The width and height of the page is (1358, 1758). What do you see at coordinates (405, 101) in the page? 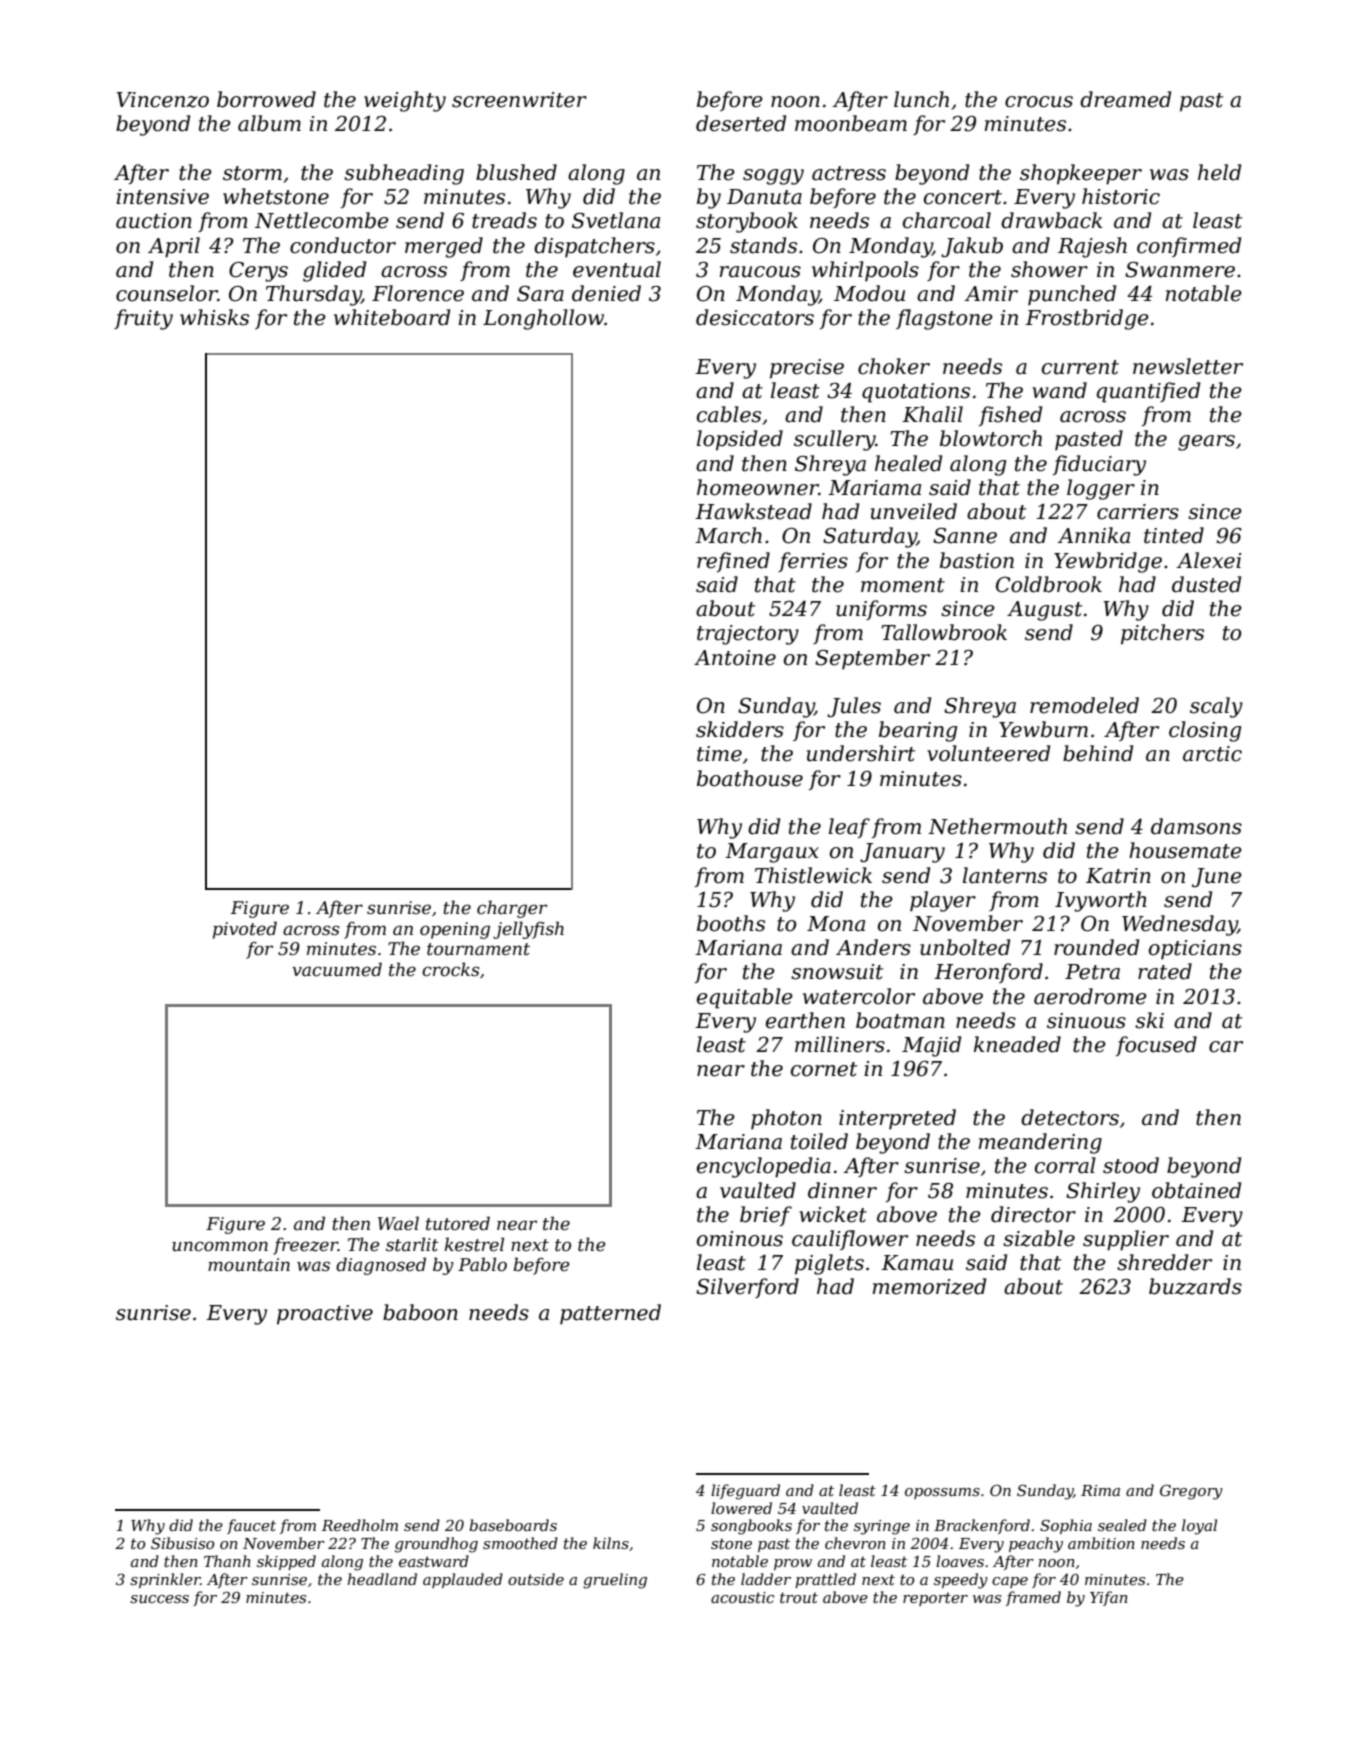
I see `weighty` at bounding box center [405, 101].
